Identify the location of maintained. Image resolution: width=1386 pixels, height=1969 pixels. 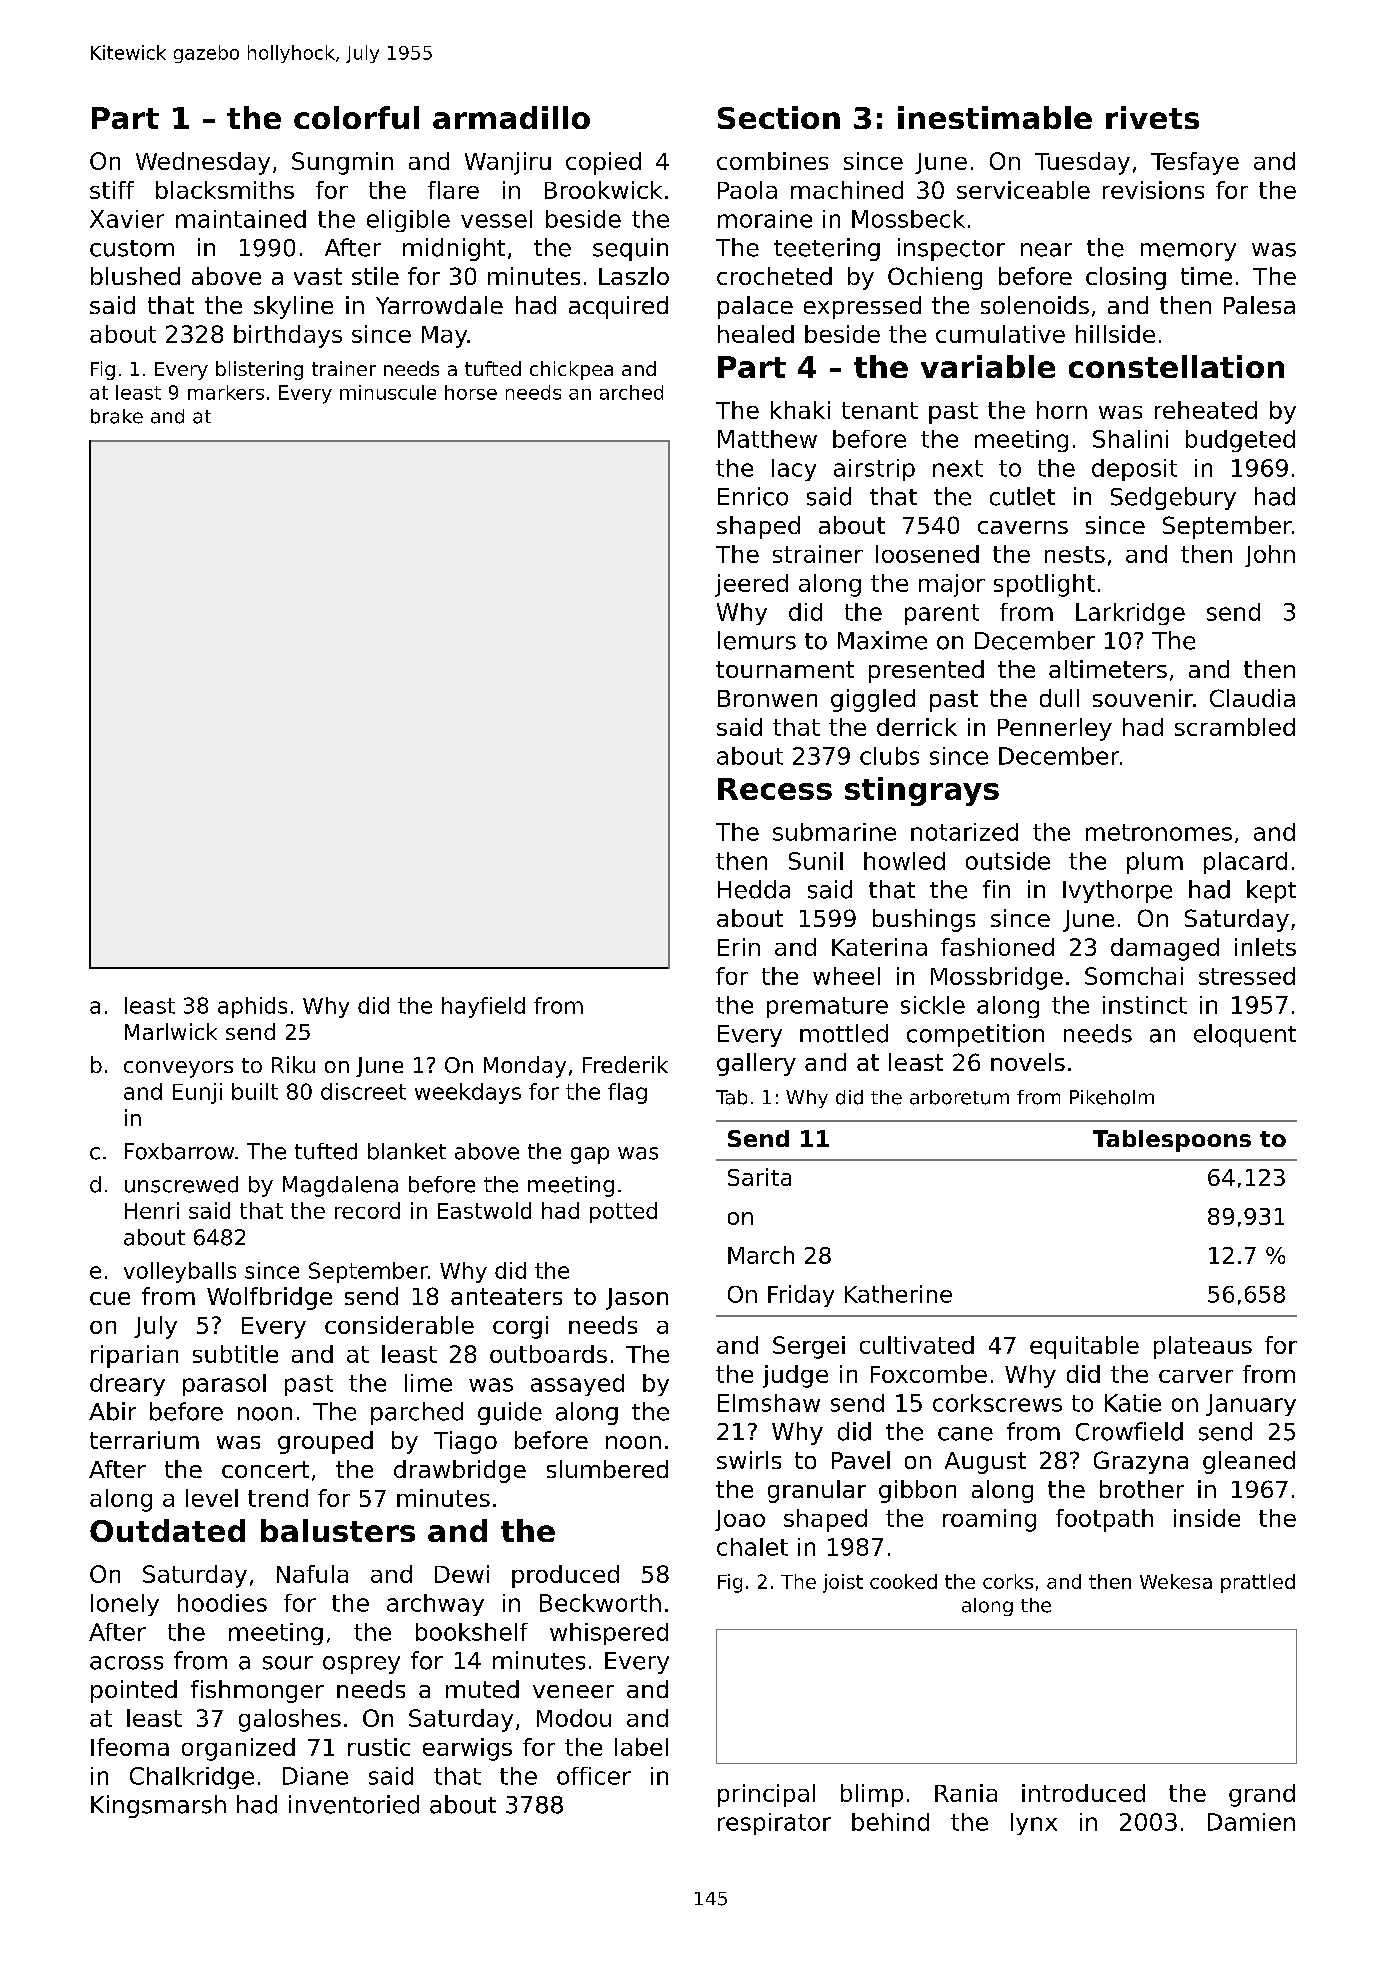
(241, 219).
